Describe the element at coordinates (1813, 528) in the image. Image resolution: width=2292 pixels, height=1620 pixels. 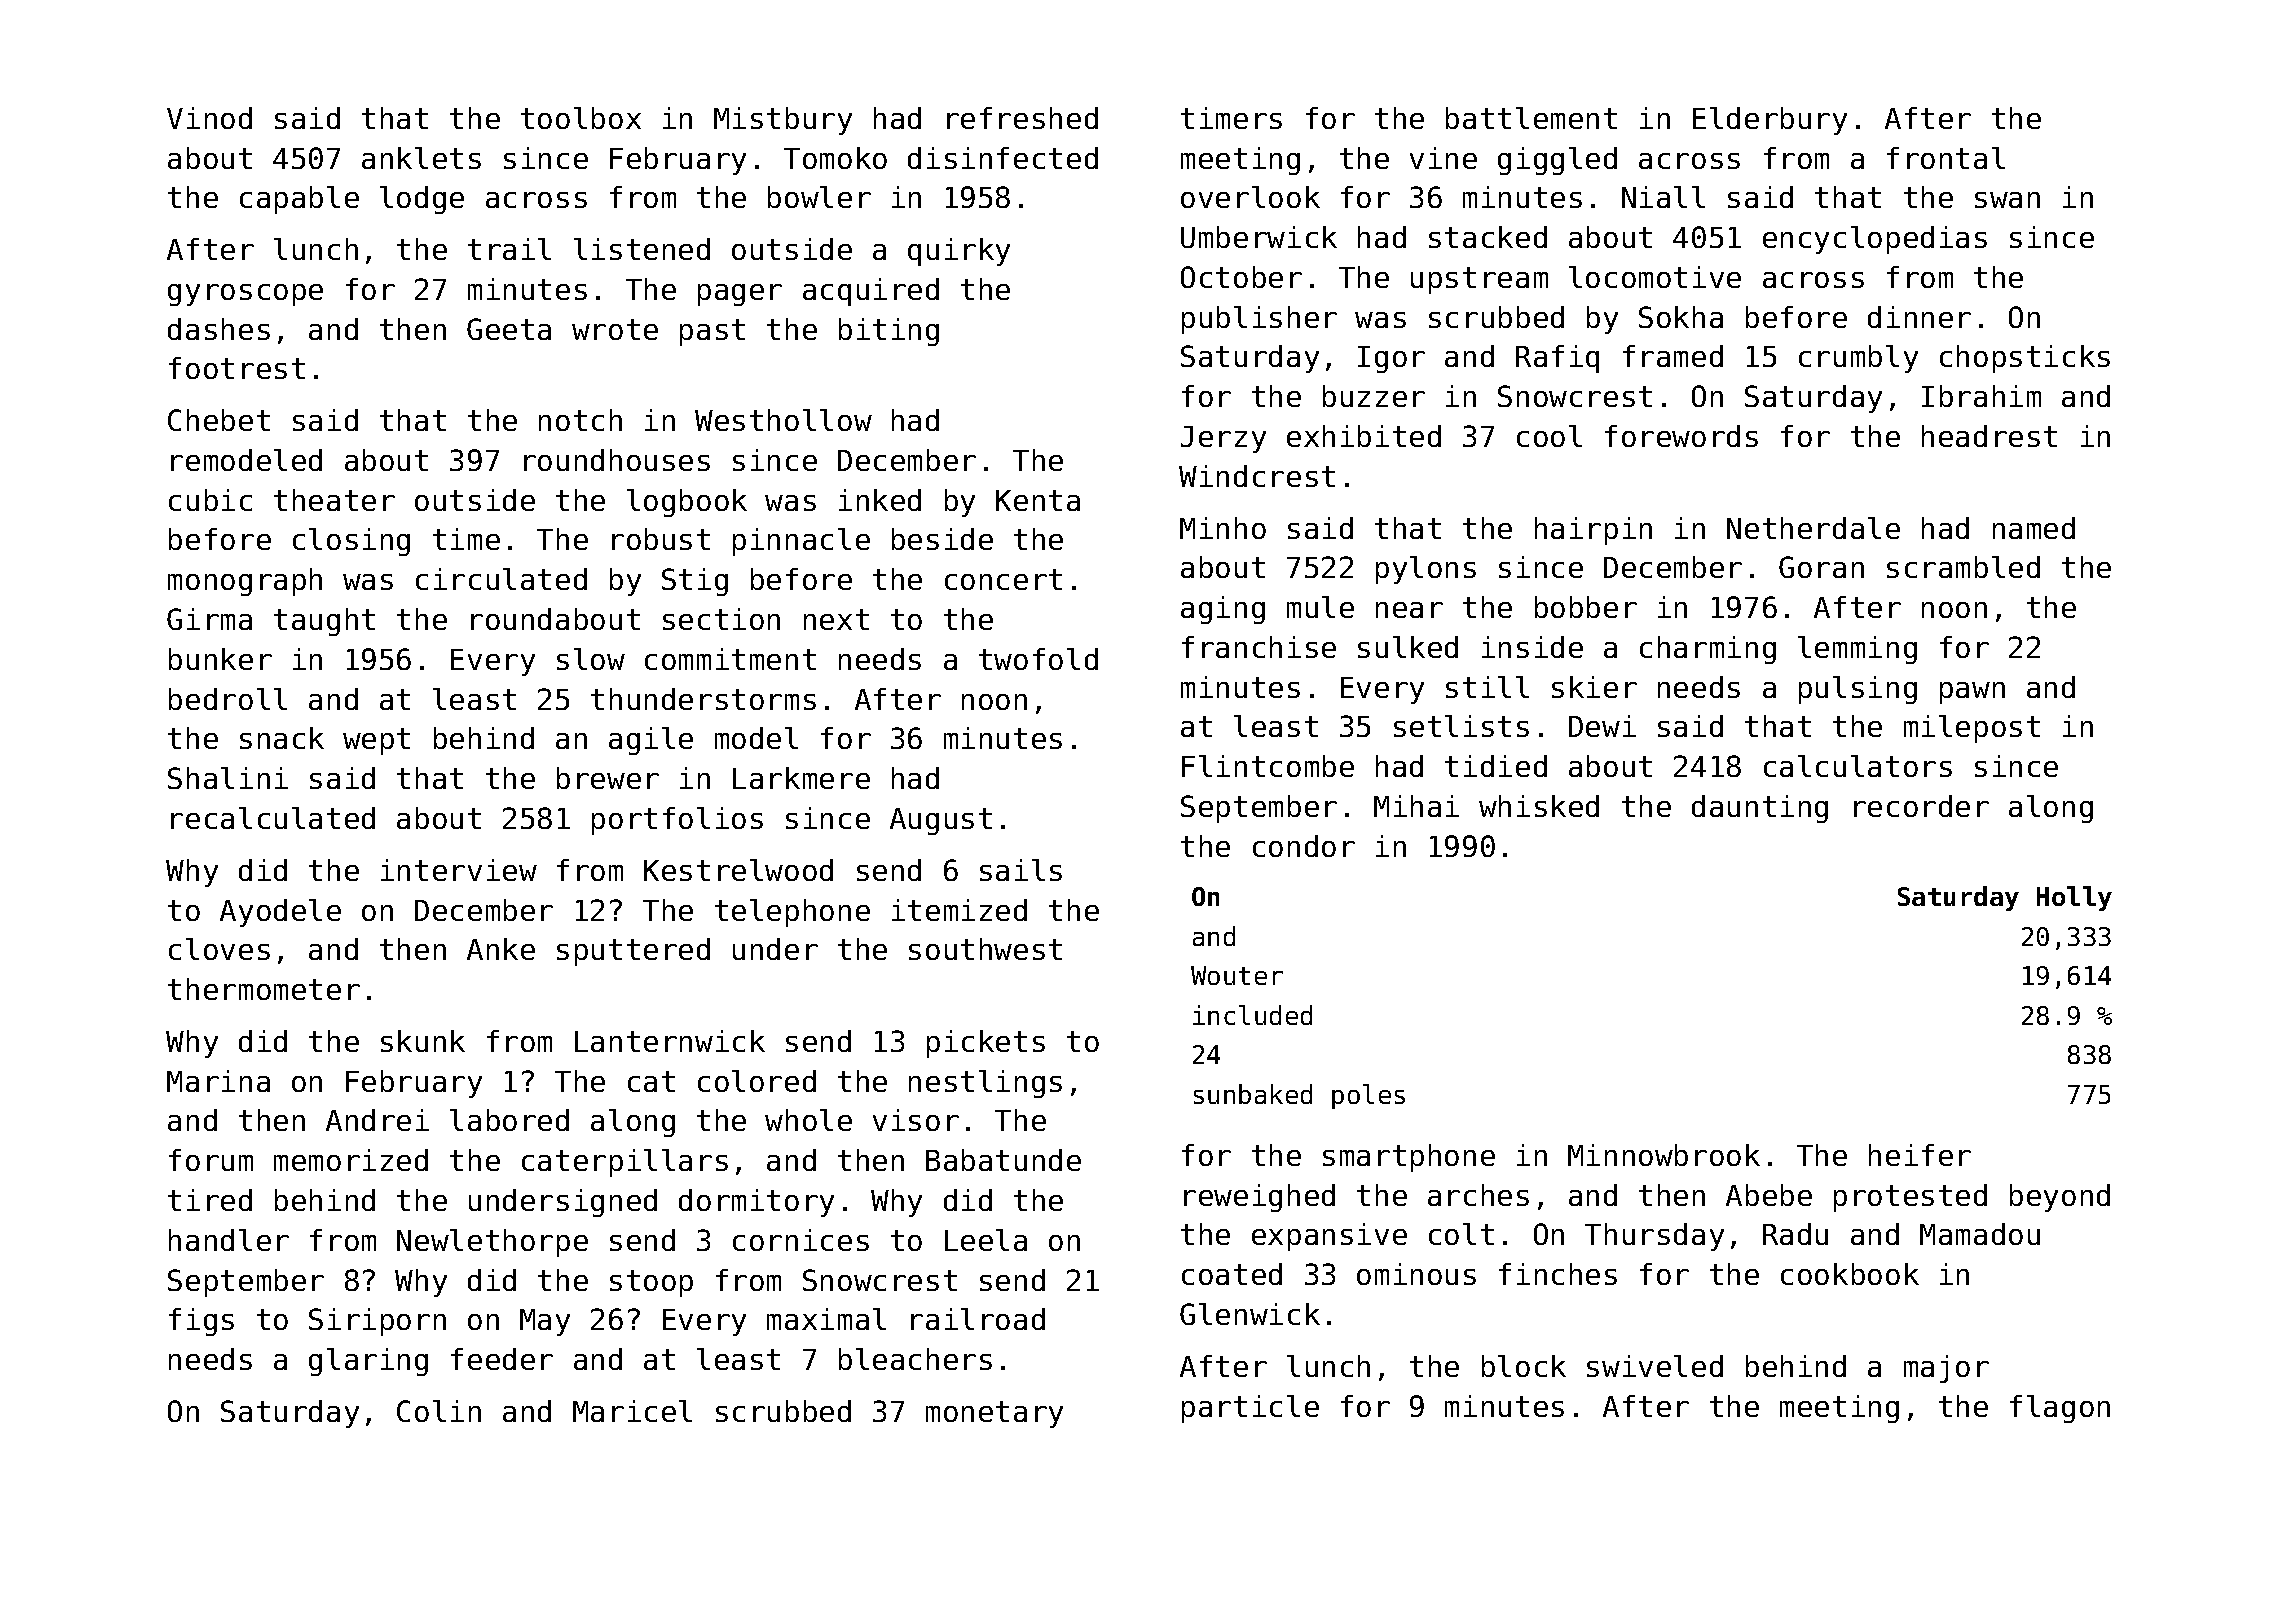
I see `Netherdale` at that location.
